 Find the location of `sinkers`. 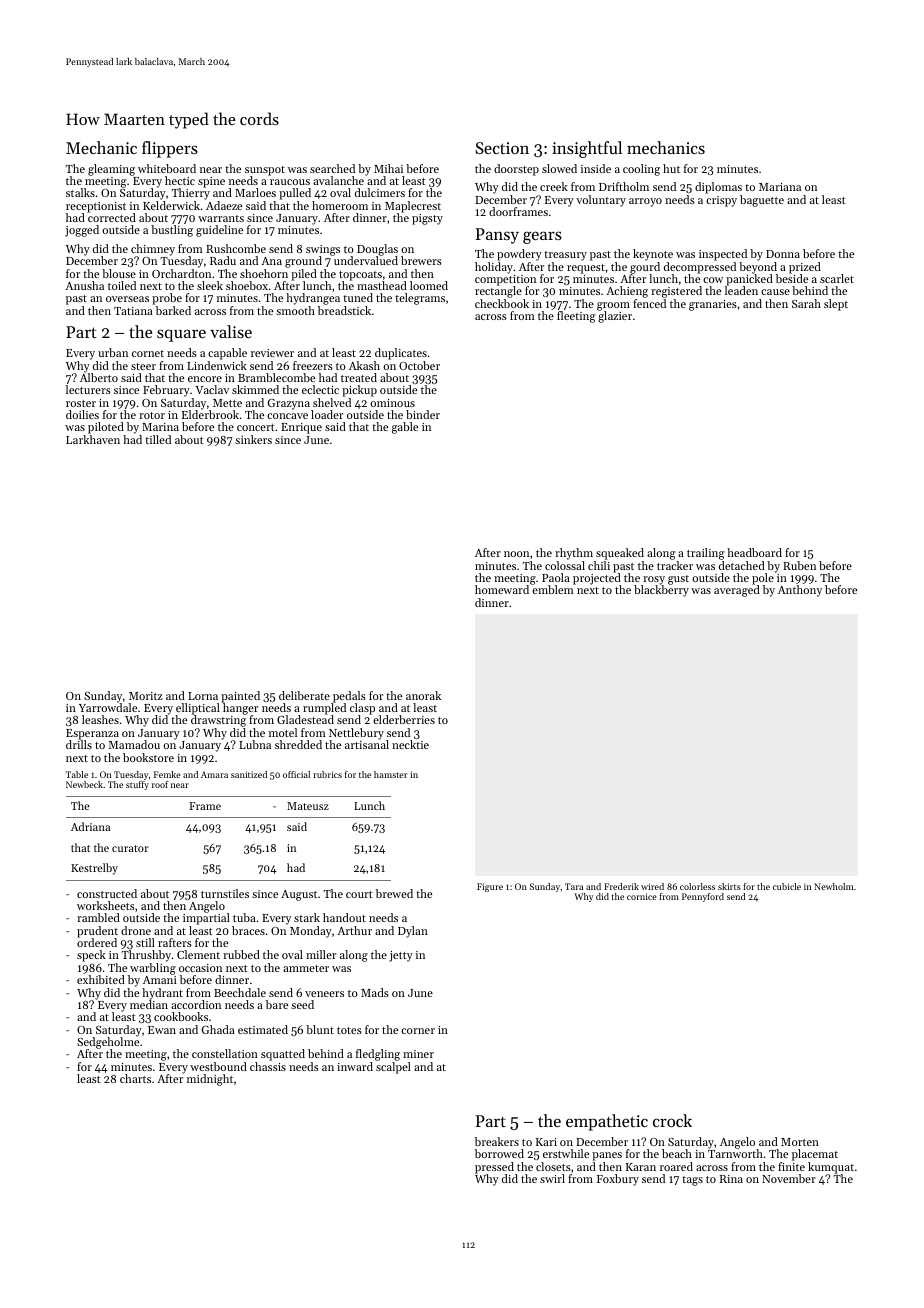

sinkers is located at coordinates (253, 439).
